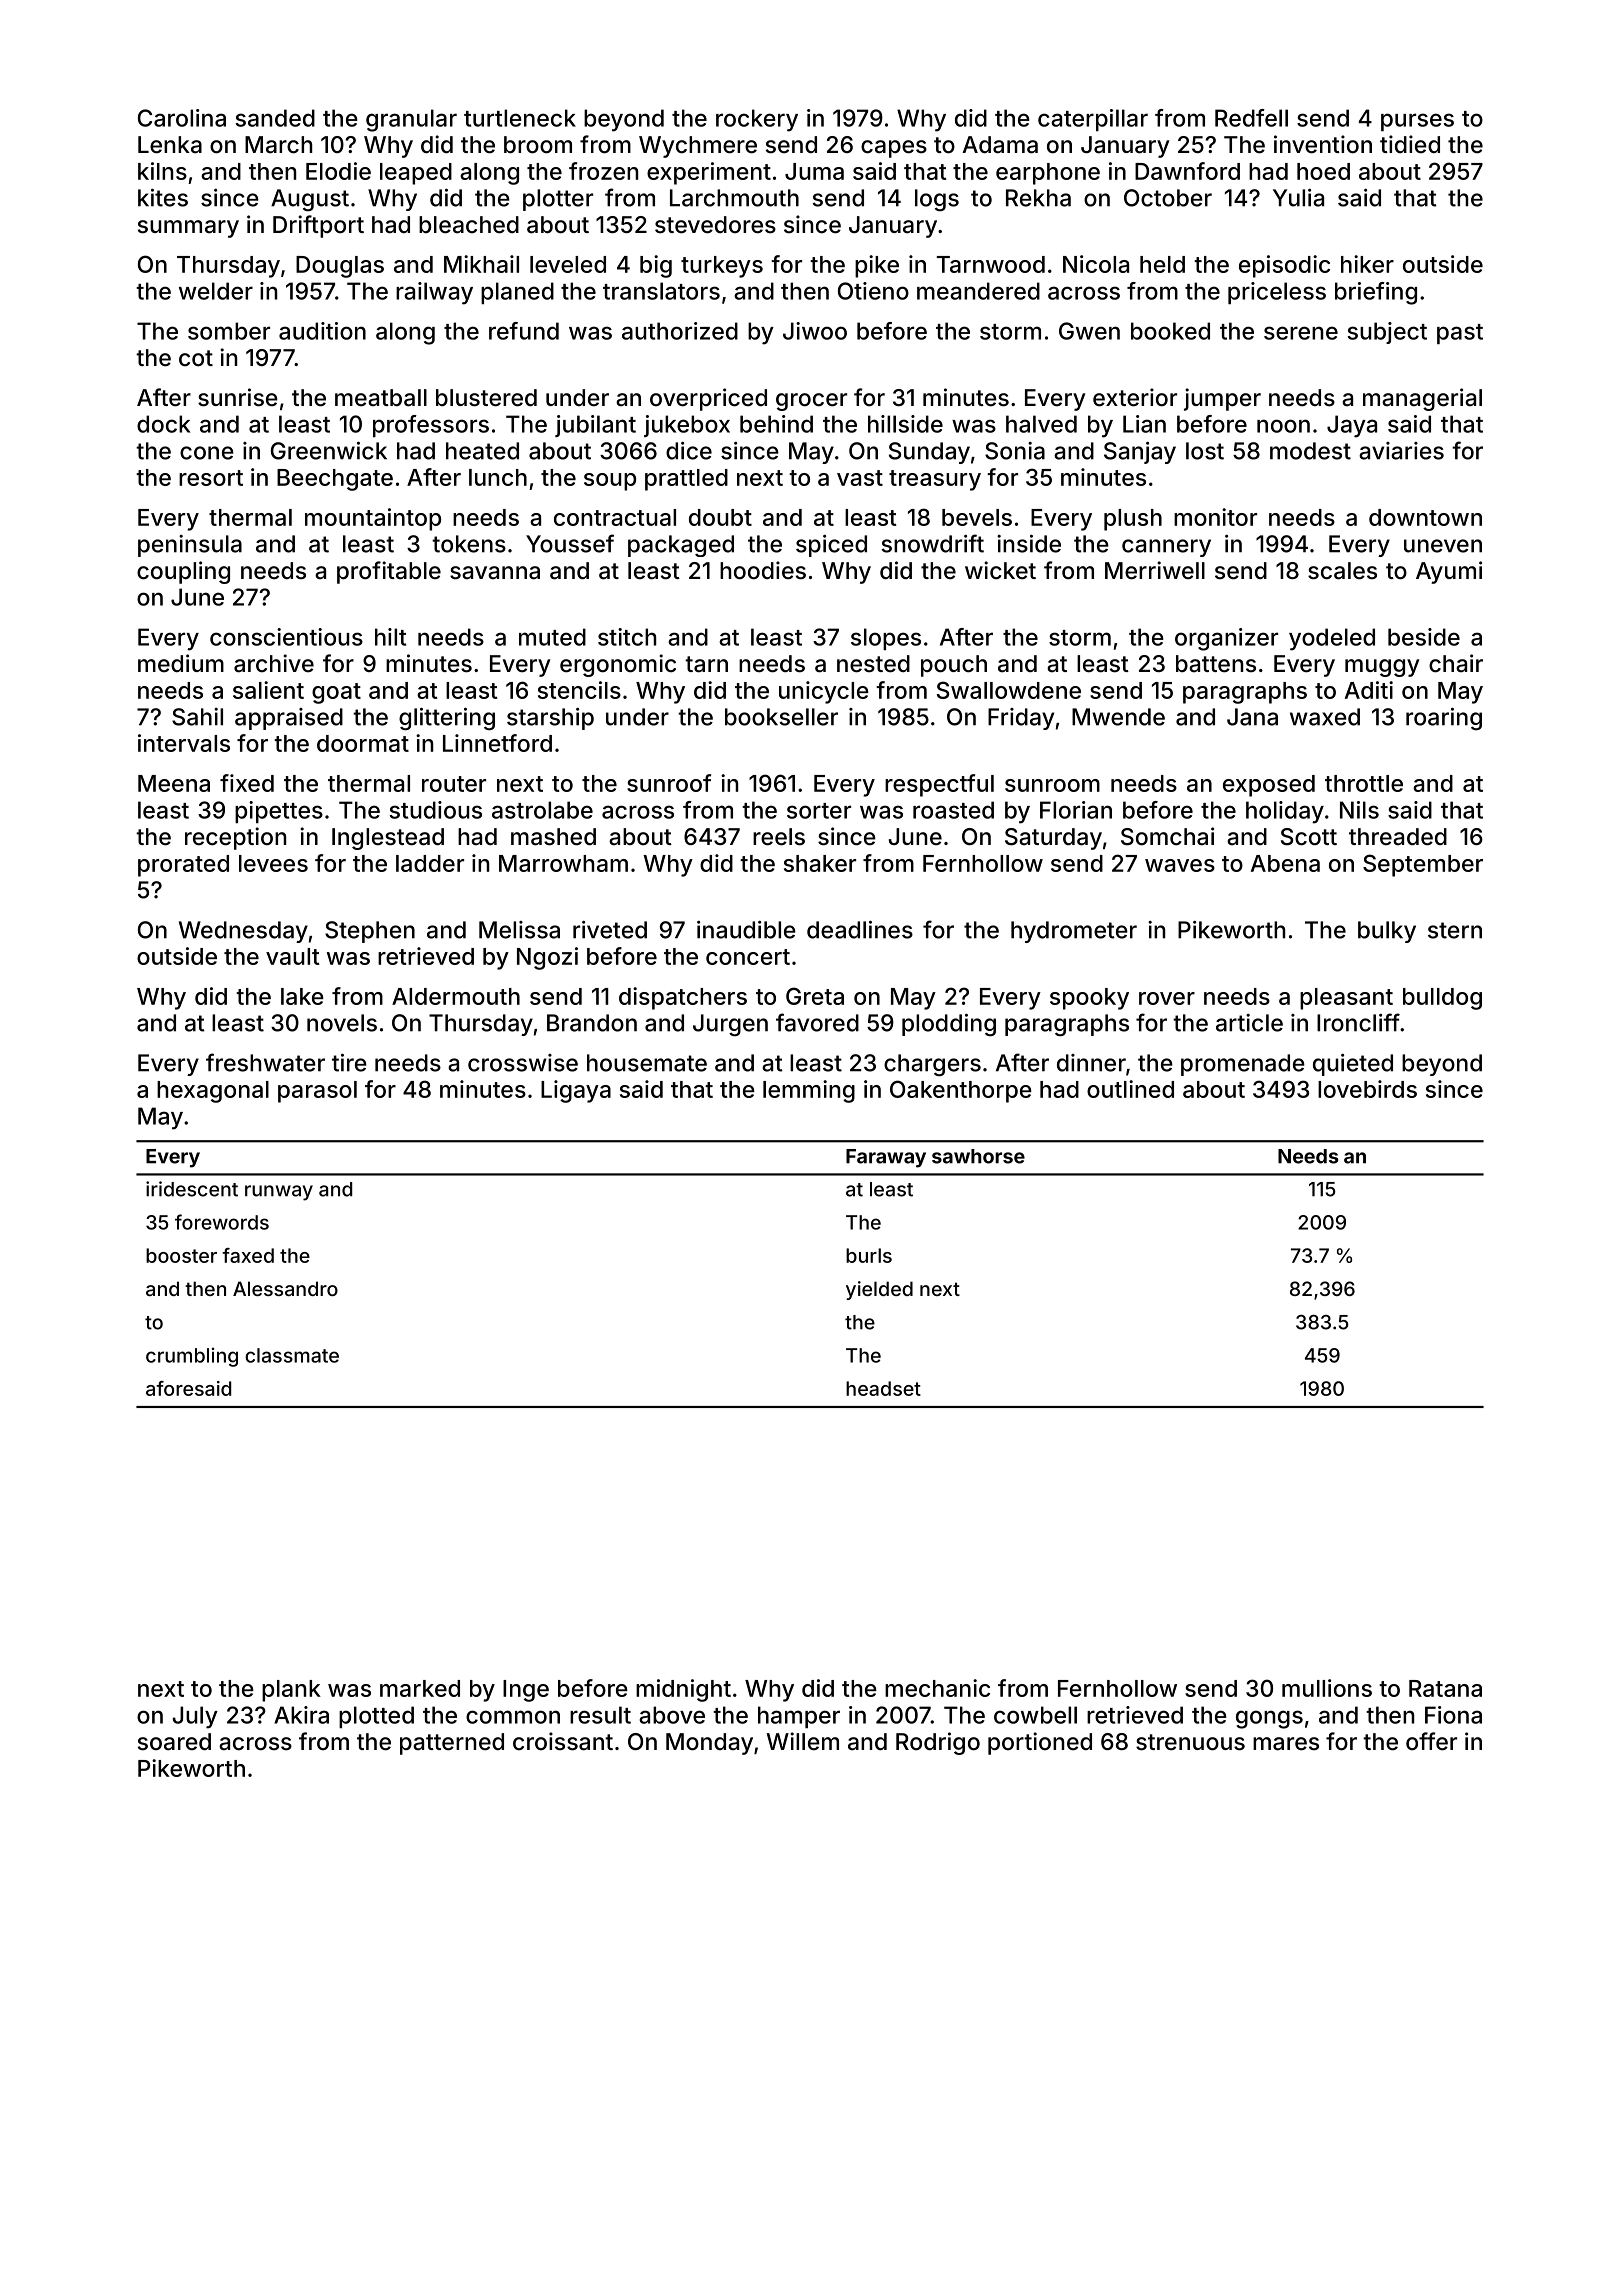 The image size is (1620, 2292). I want to click on priceless, so click(1277, 293).
